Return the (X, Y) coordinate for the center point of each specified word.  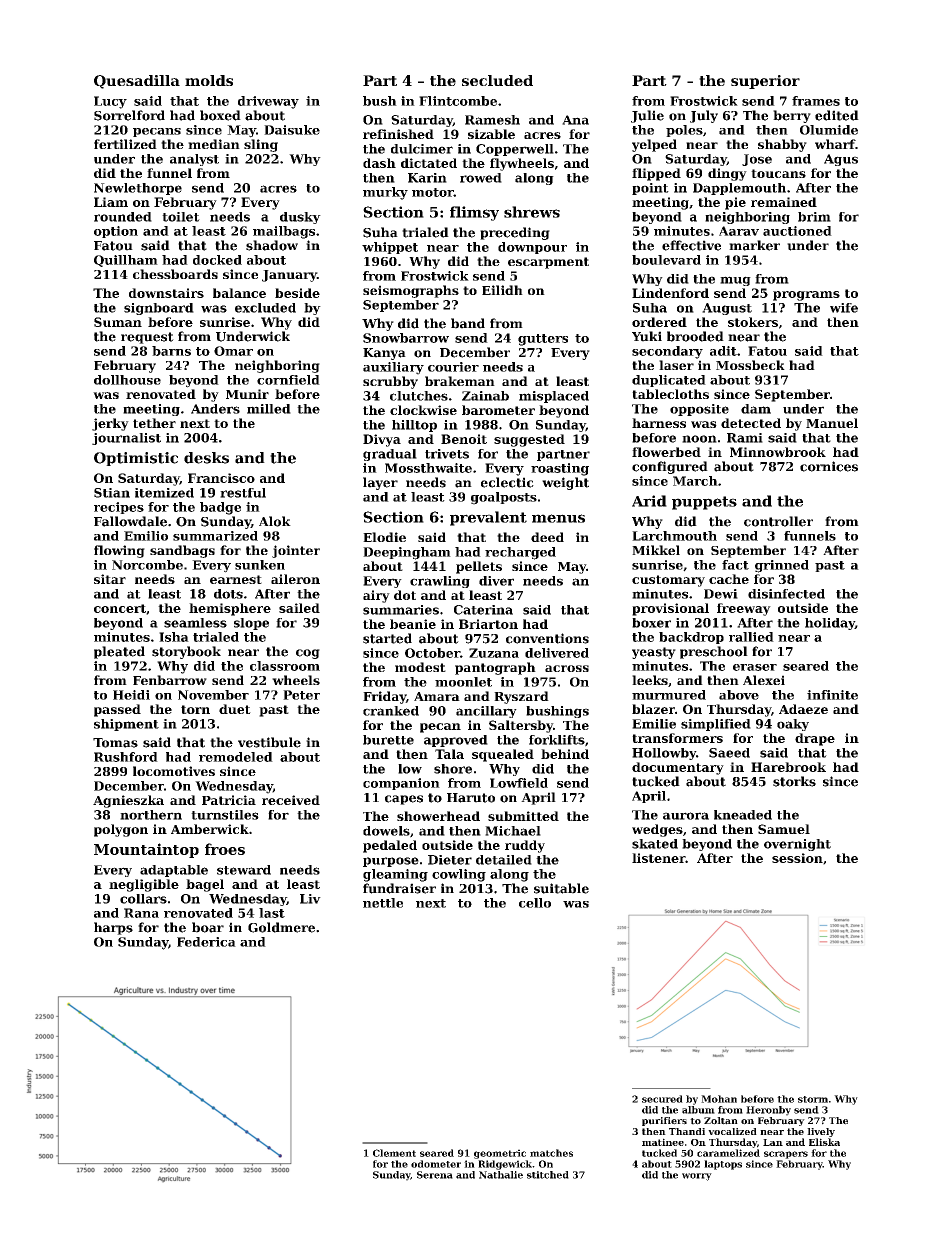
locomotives (174, 771)
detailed (504, 860)
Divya (382, 440)
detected (751, 423)
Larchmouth (674, 536)
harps (113, 928)
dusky (300, 218)
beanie (413, 624)
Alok (275, 521)
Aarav (739, 231)
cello (535, 903)
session (797, 858)
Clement (394, 1153)
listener (659, 858)
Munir (247, 394)
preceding (515, 233)
